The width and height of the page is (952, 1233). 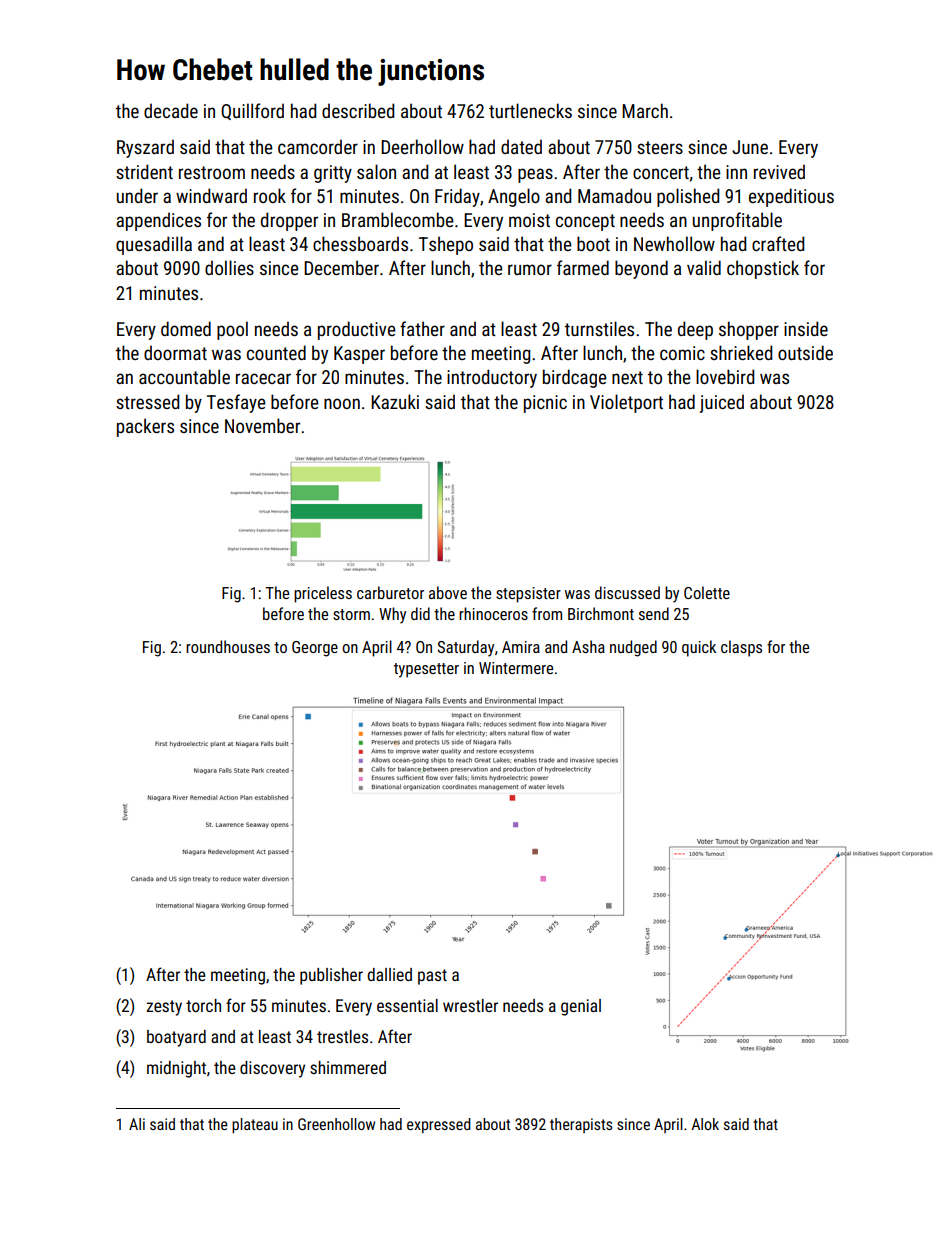 What do you see at coordinates (389, 974) in the page?
I see `dallied` at bounding box center [389, 974].
